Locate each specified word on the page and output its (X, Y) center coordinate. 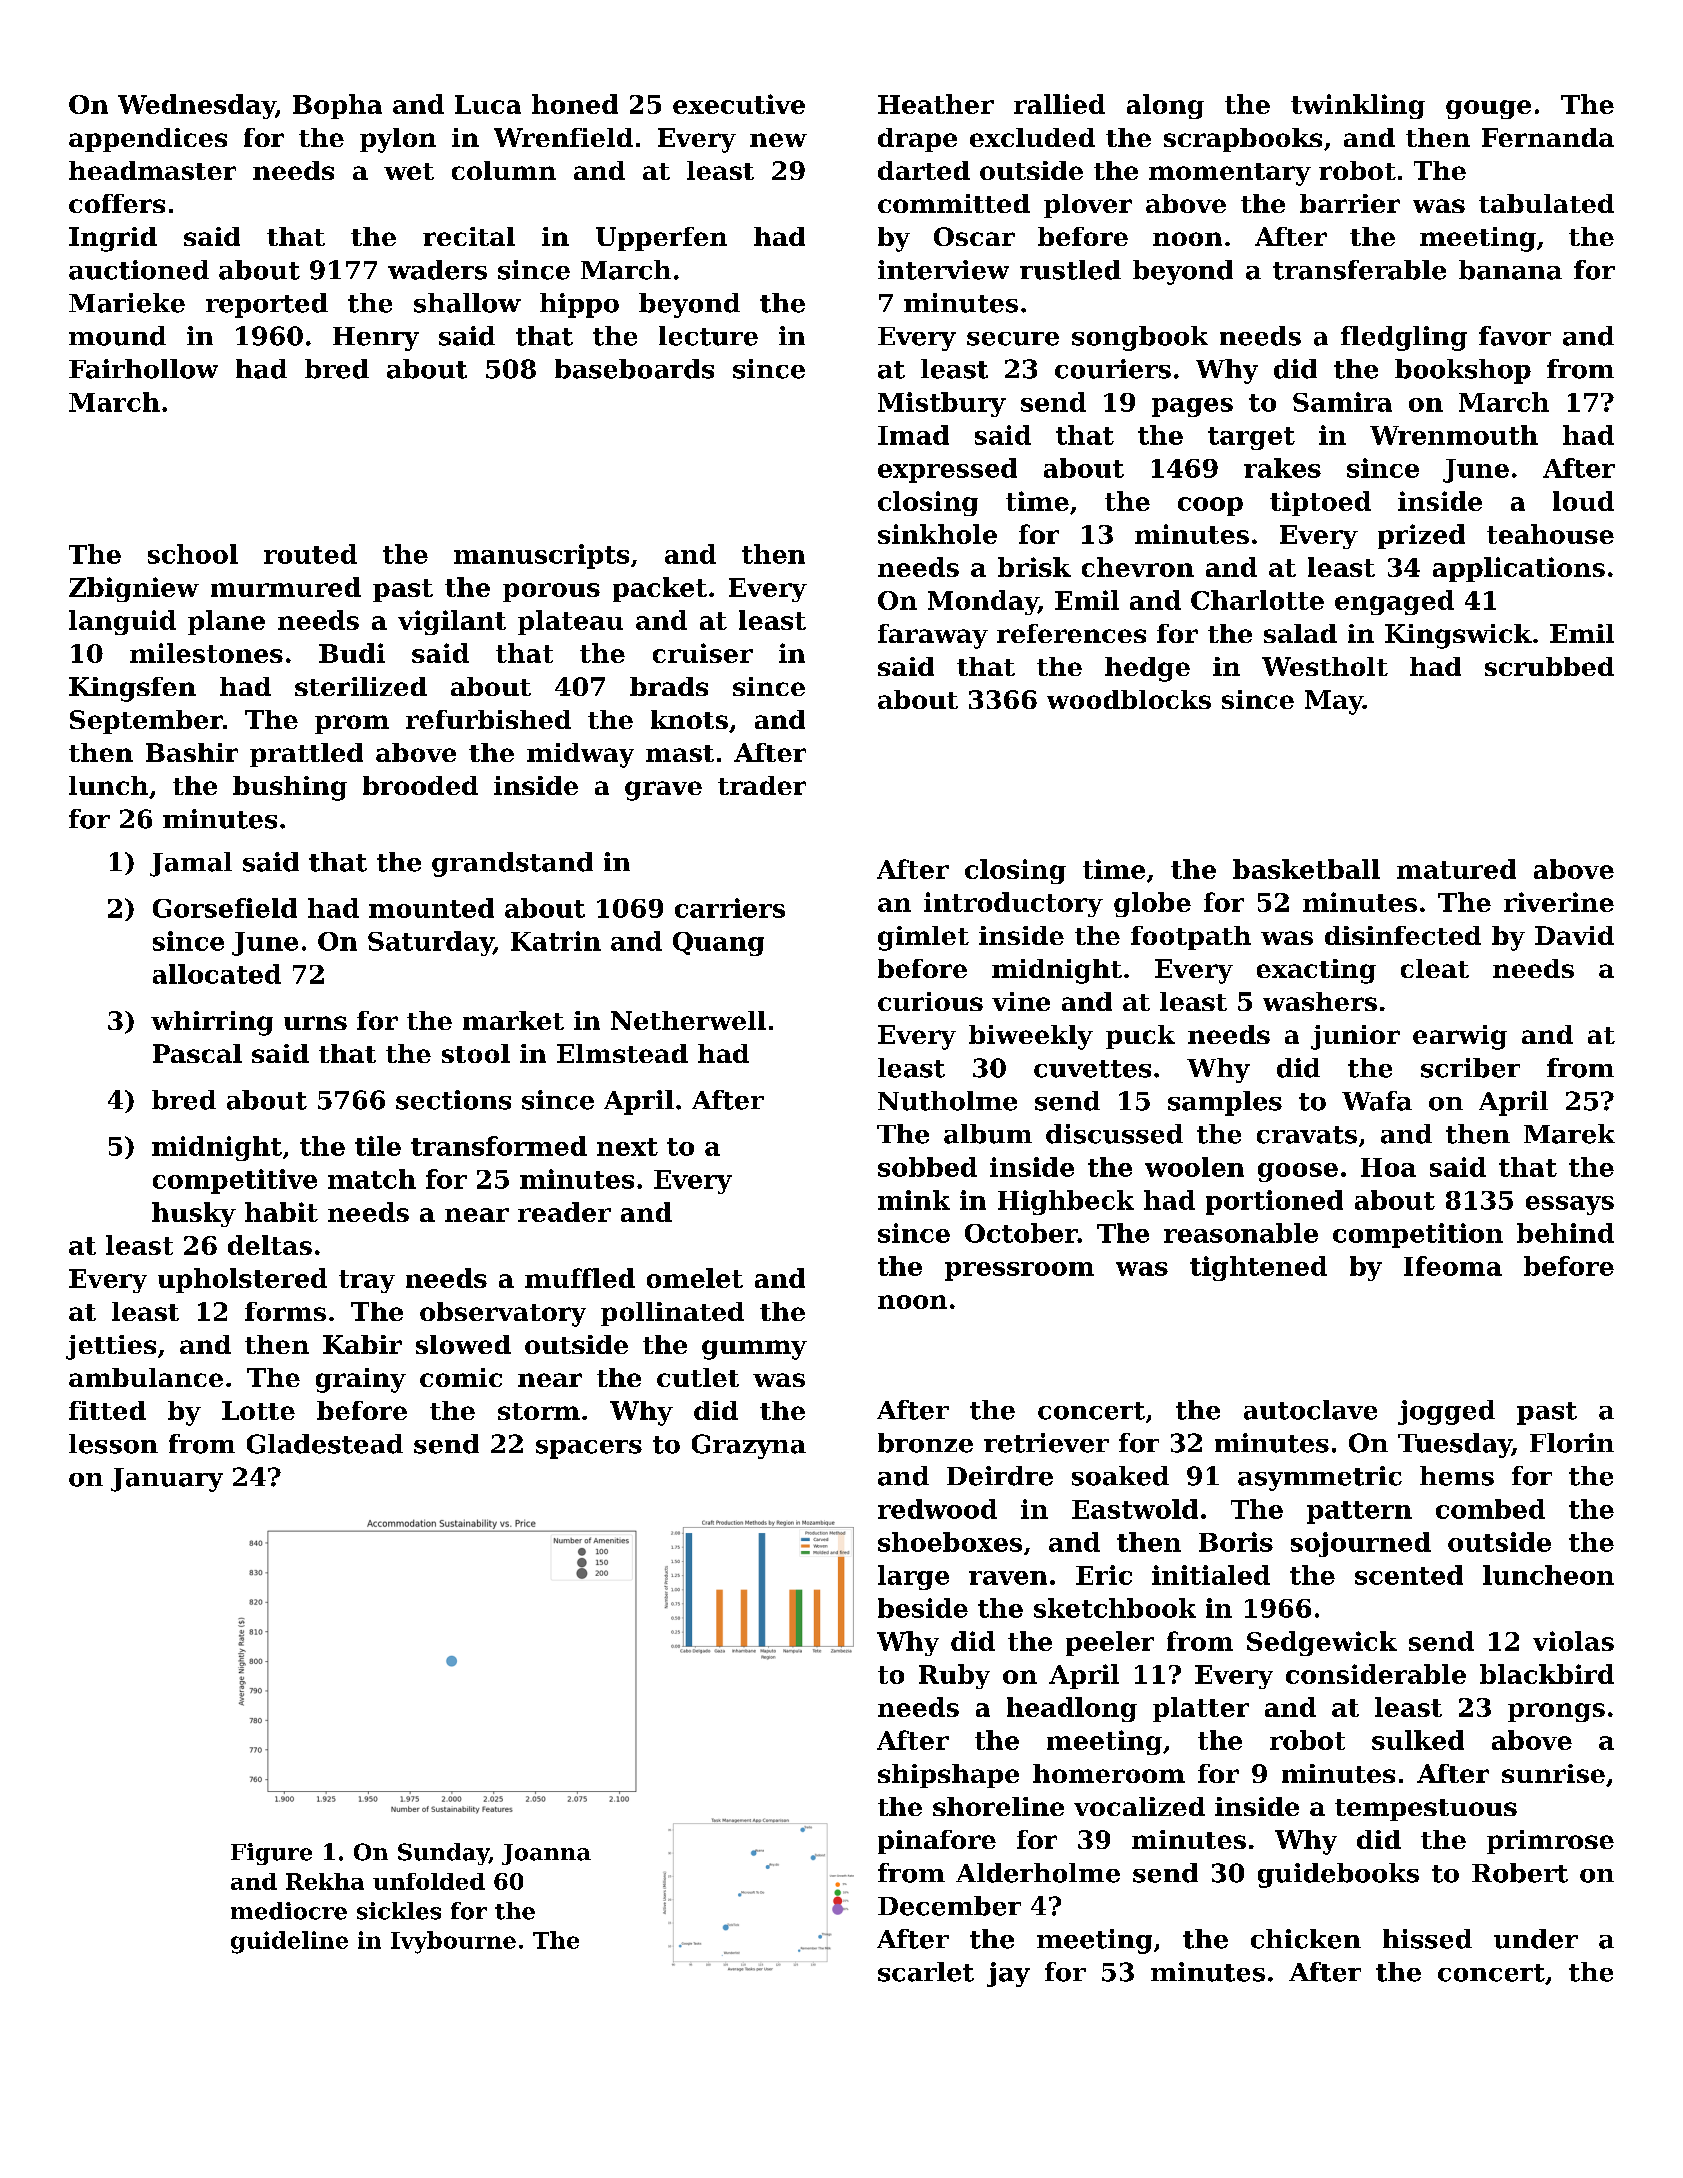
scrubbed (1549, 666)
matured (1456, 869)
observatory (503, 1314)
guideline (289, 1942)
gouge (1488, 109)
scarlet (926, 1972)
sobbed (927, 1167)
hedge (1147, 669)
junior (1355, 1037)
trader (762, 785)
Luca (488, 104)
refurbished (488, 719)
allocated (217, 974)
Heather (936, 104)
